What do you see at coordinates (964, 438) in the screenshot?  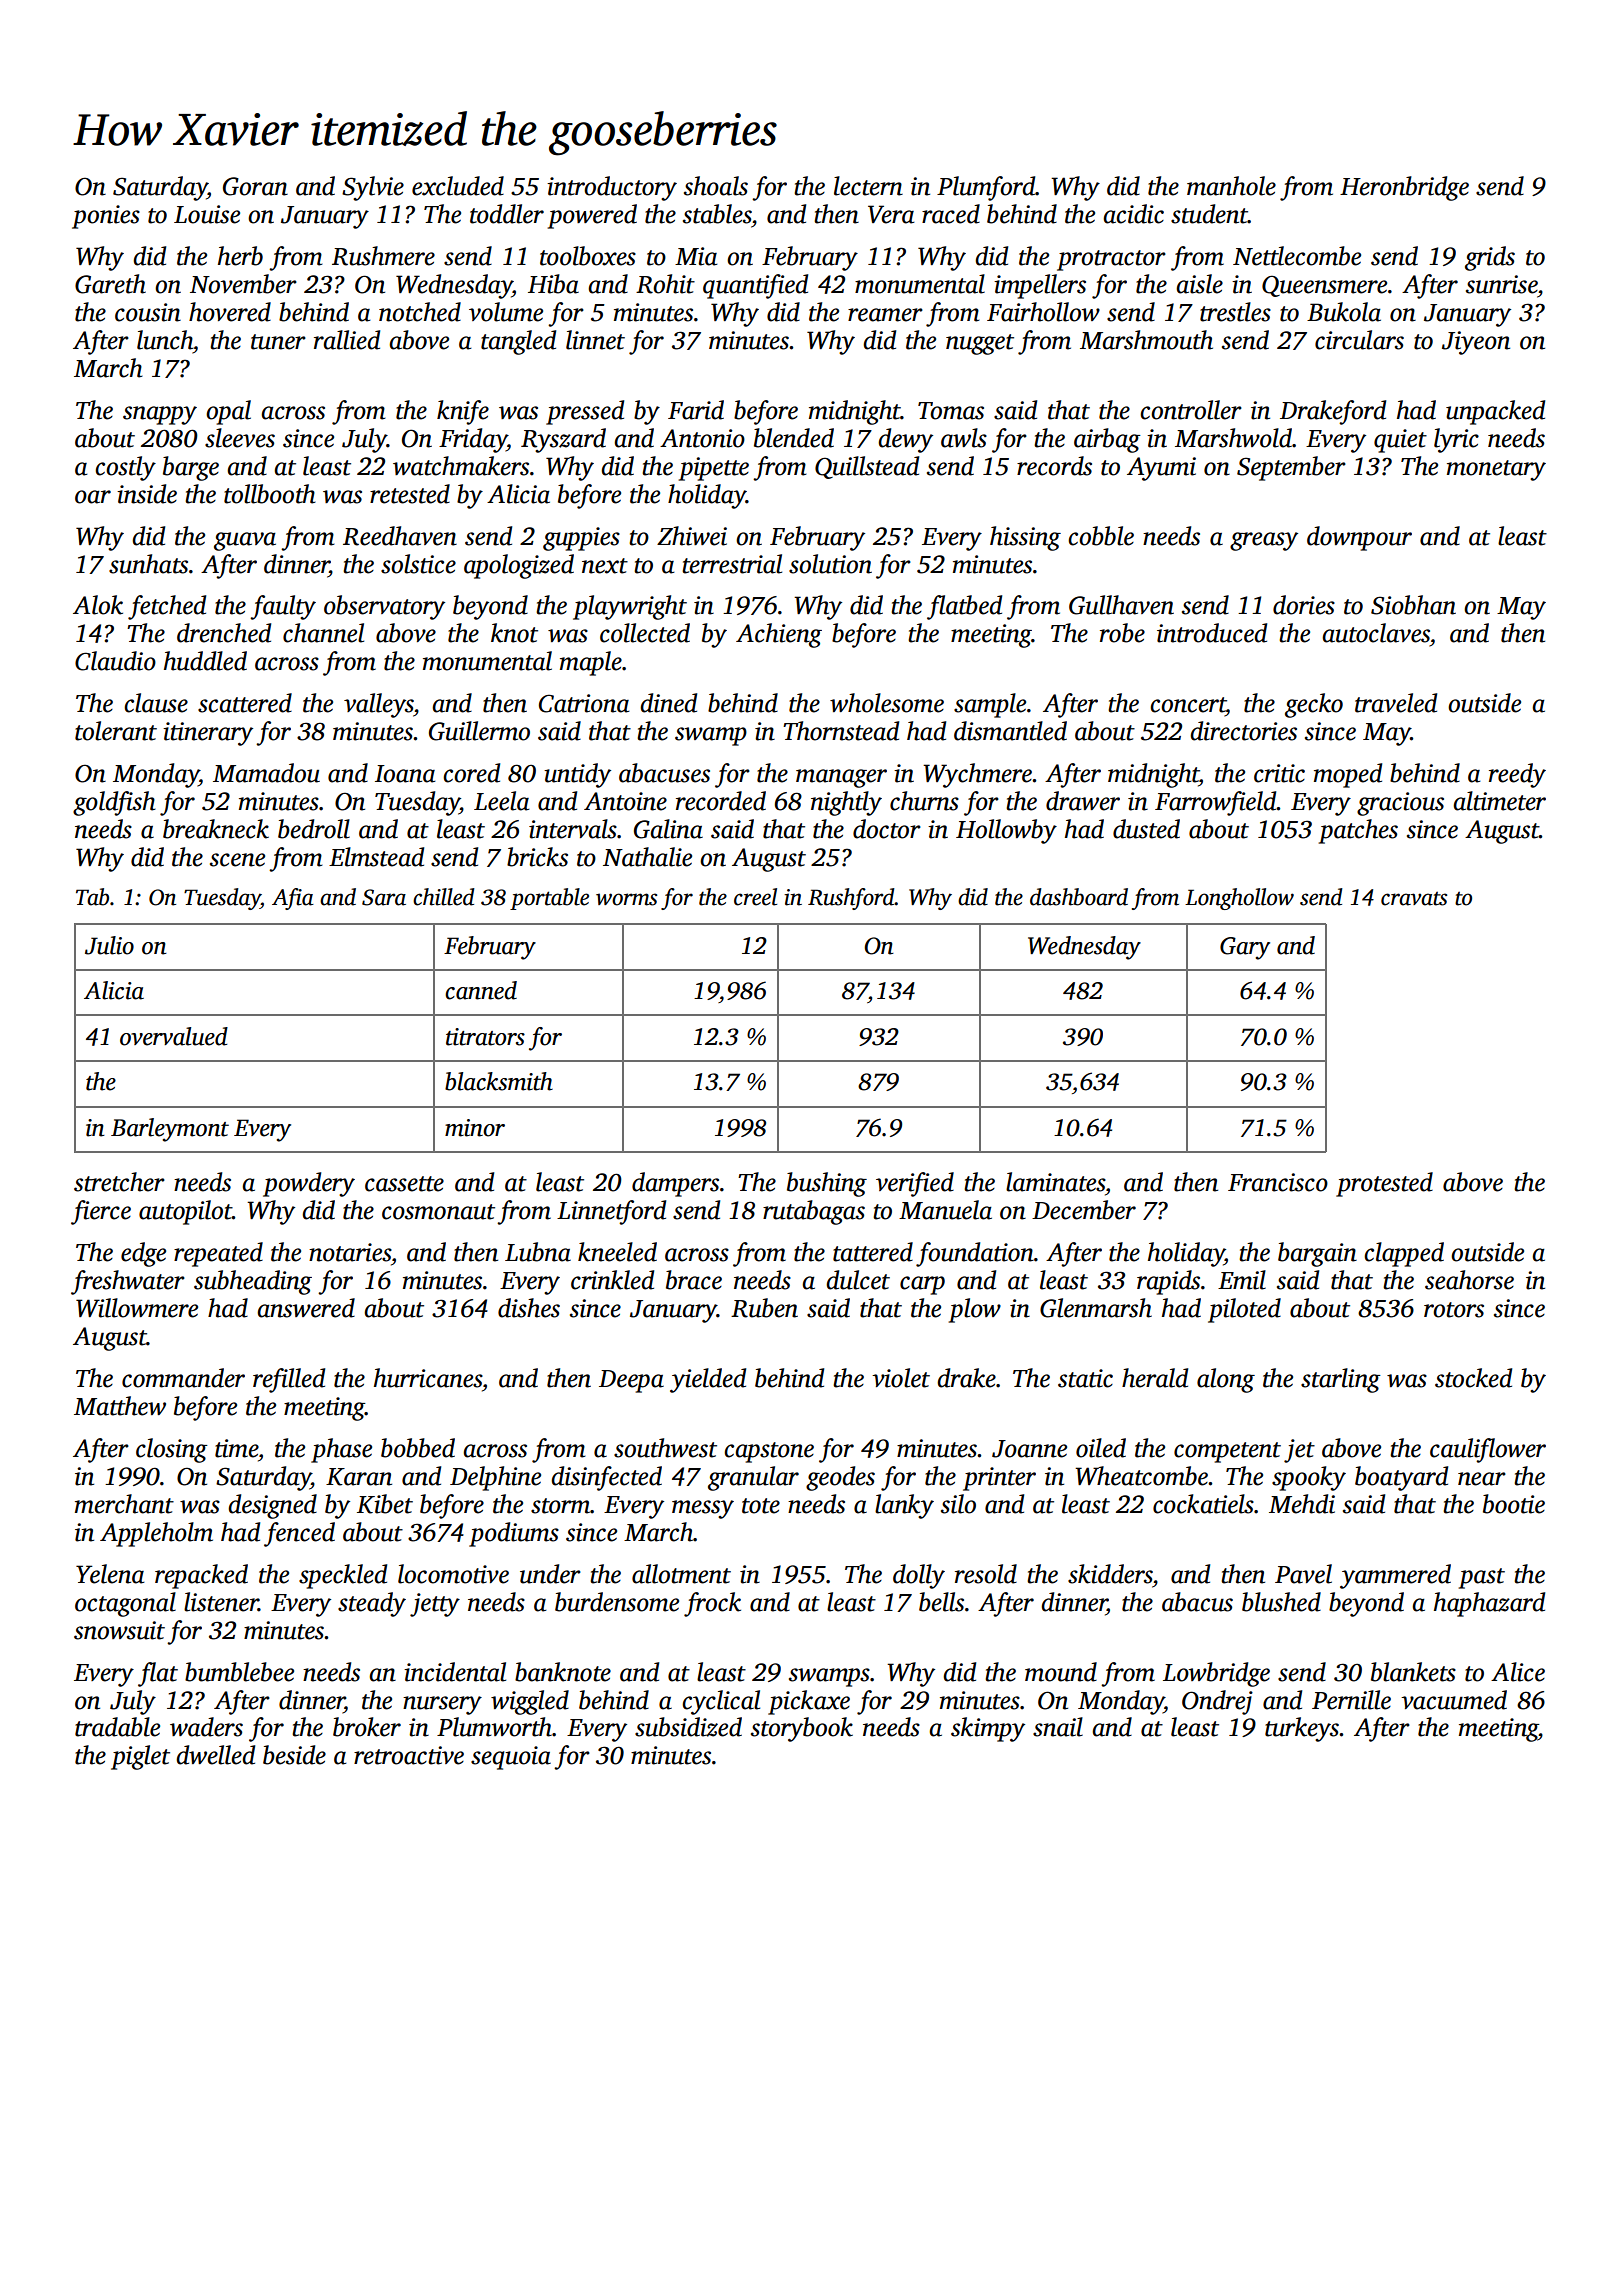 I see `awls` at bounding box center [964, 438].
